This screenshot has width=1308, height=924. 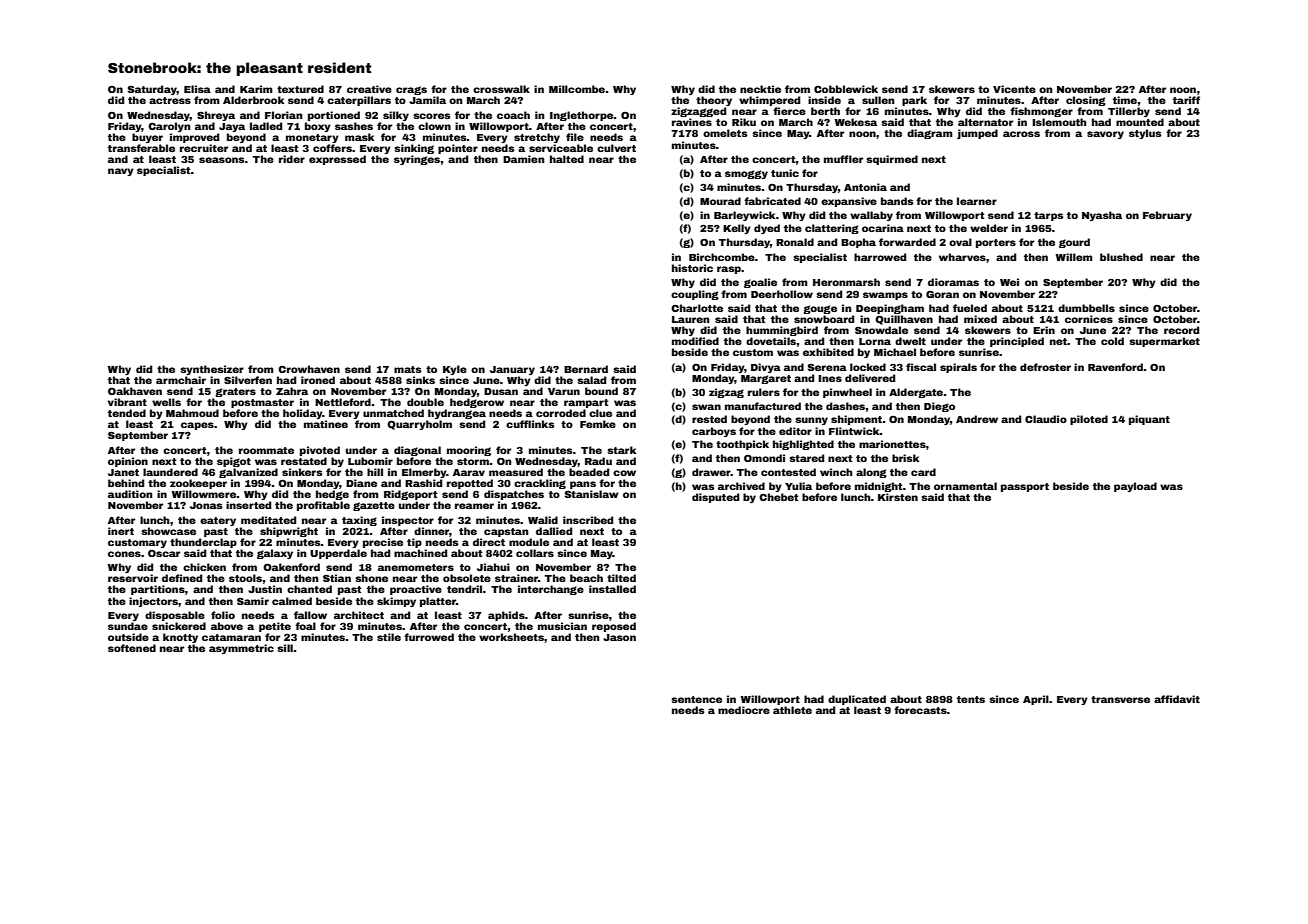 What do you see at coordinates (197, 89) in the screenshot?
I see `Elisa` at bounding box center [197, 89].
